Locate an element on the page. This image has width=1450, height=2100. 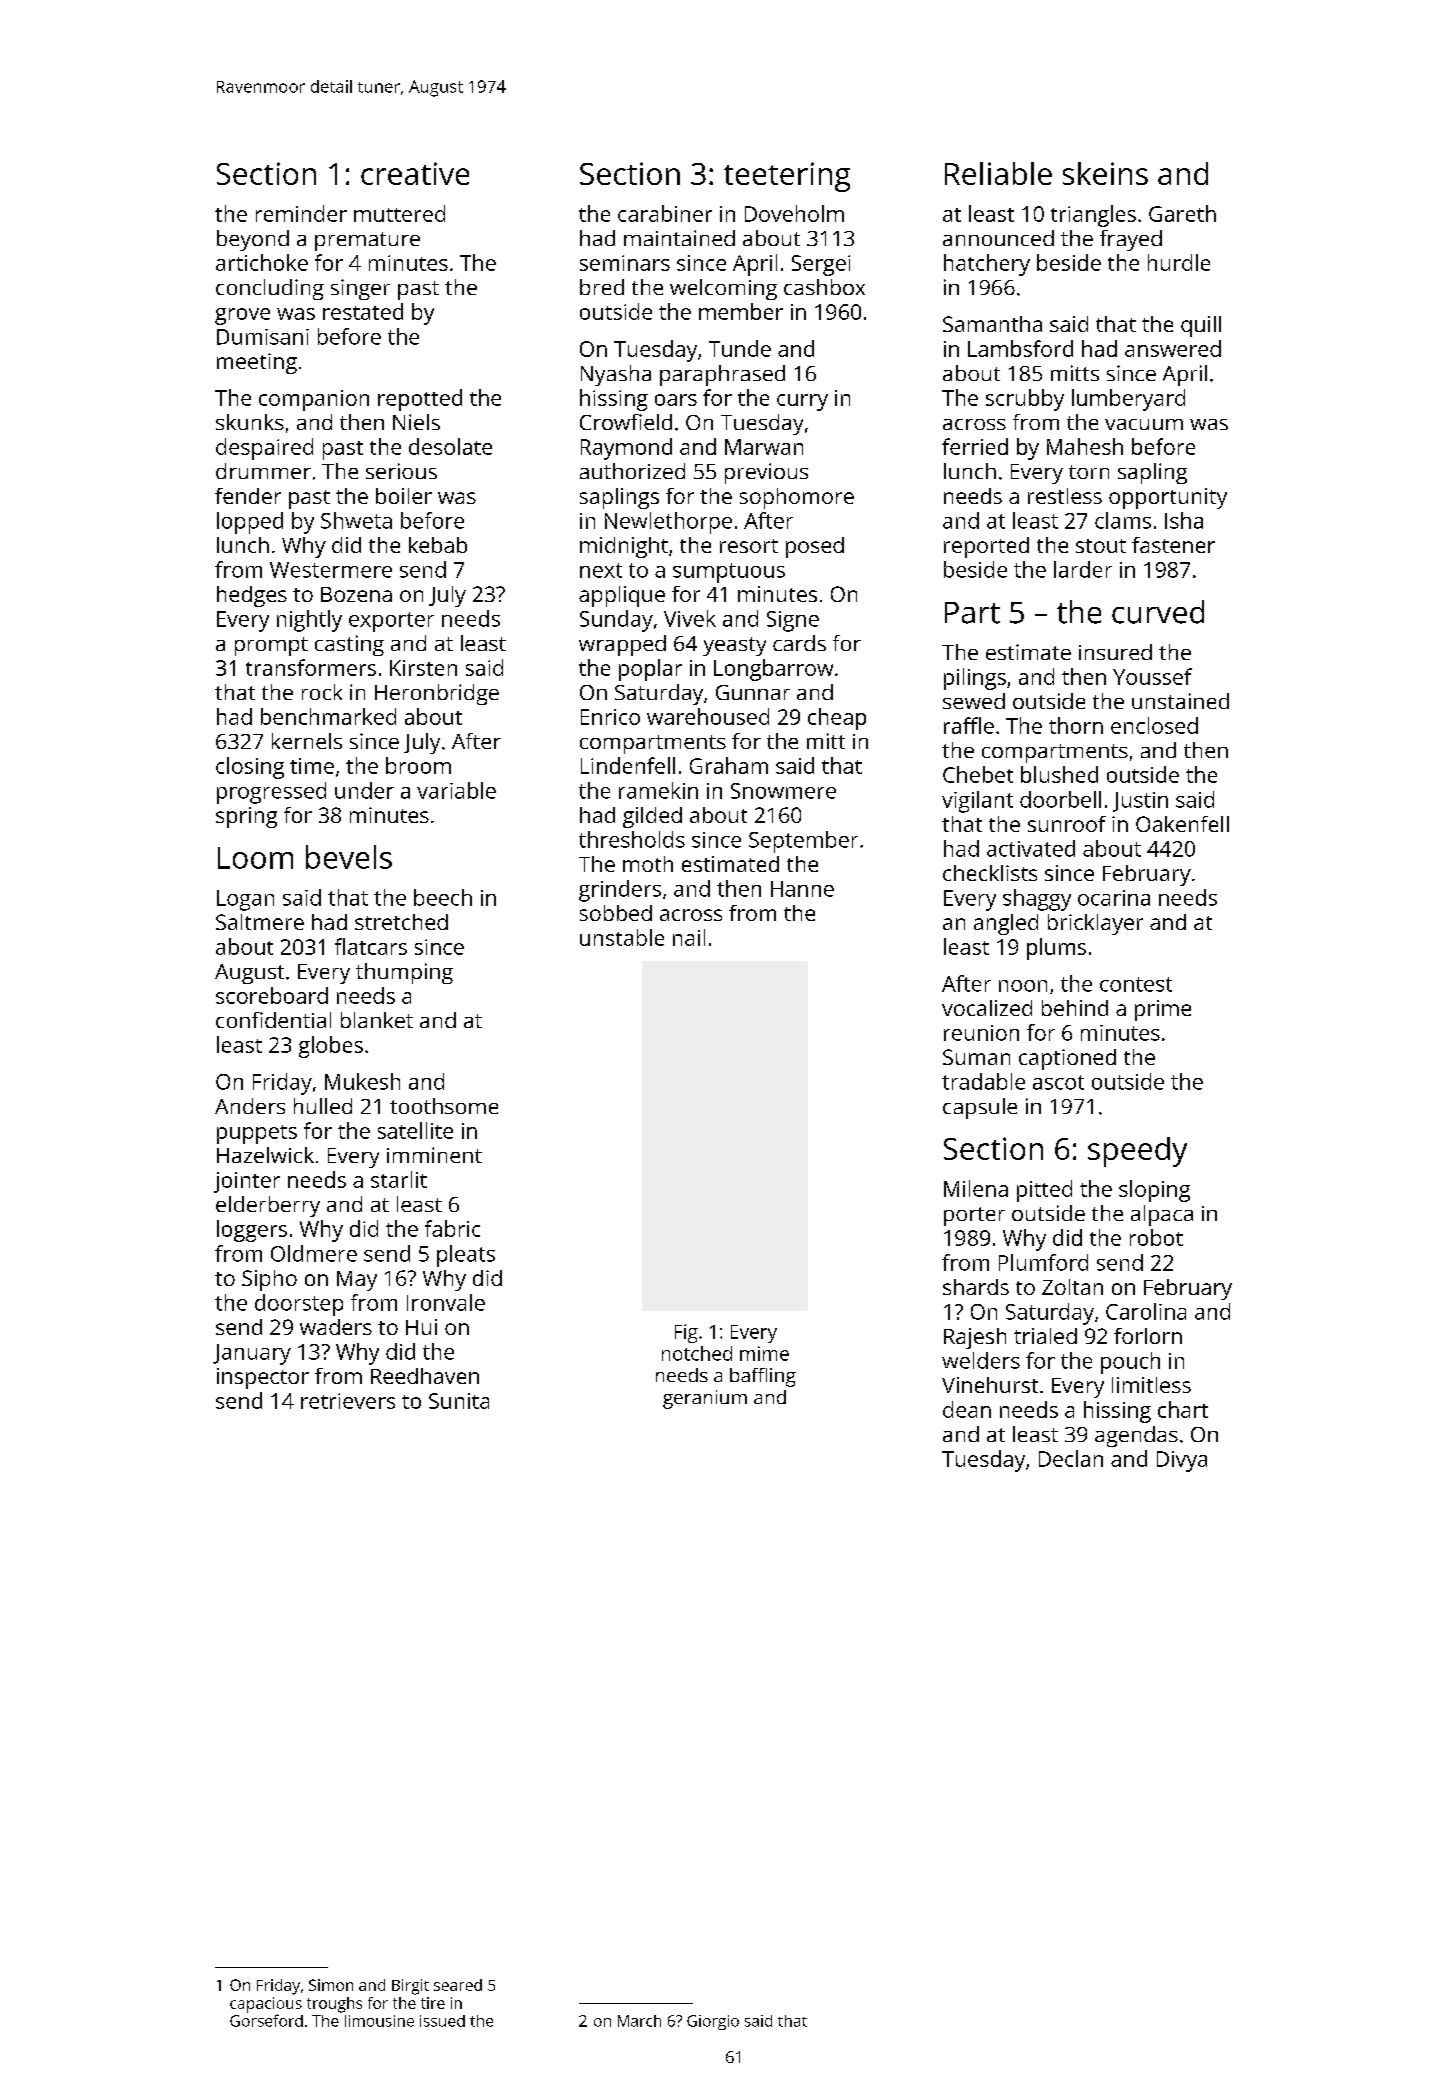
Kirsten is located at coordinates (423, 668).
